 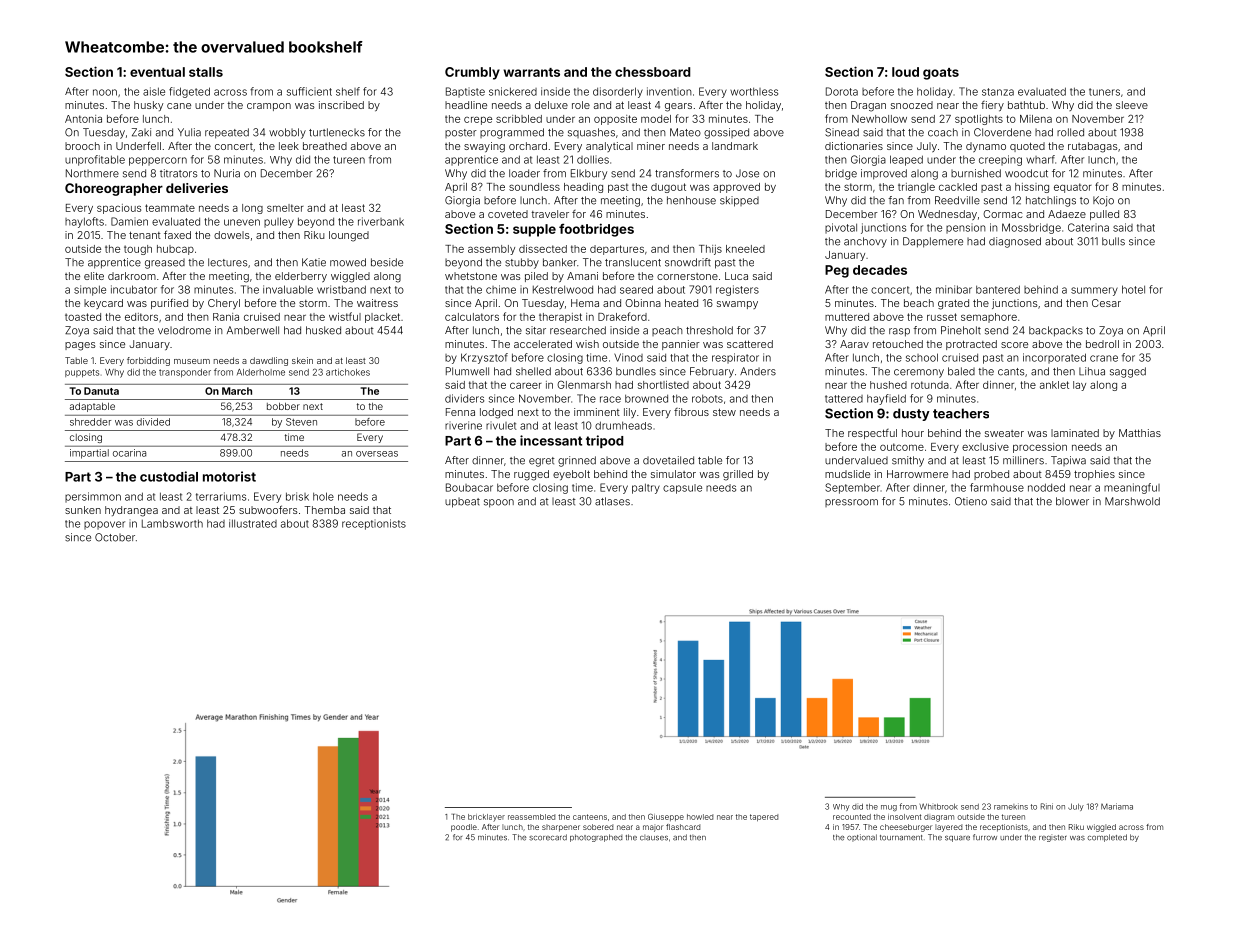 What do you see at coordinates (172, 523) in the screenshot?
I see `Lambsworth` at bounding box center [172, 523].
